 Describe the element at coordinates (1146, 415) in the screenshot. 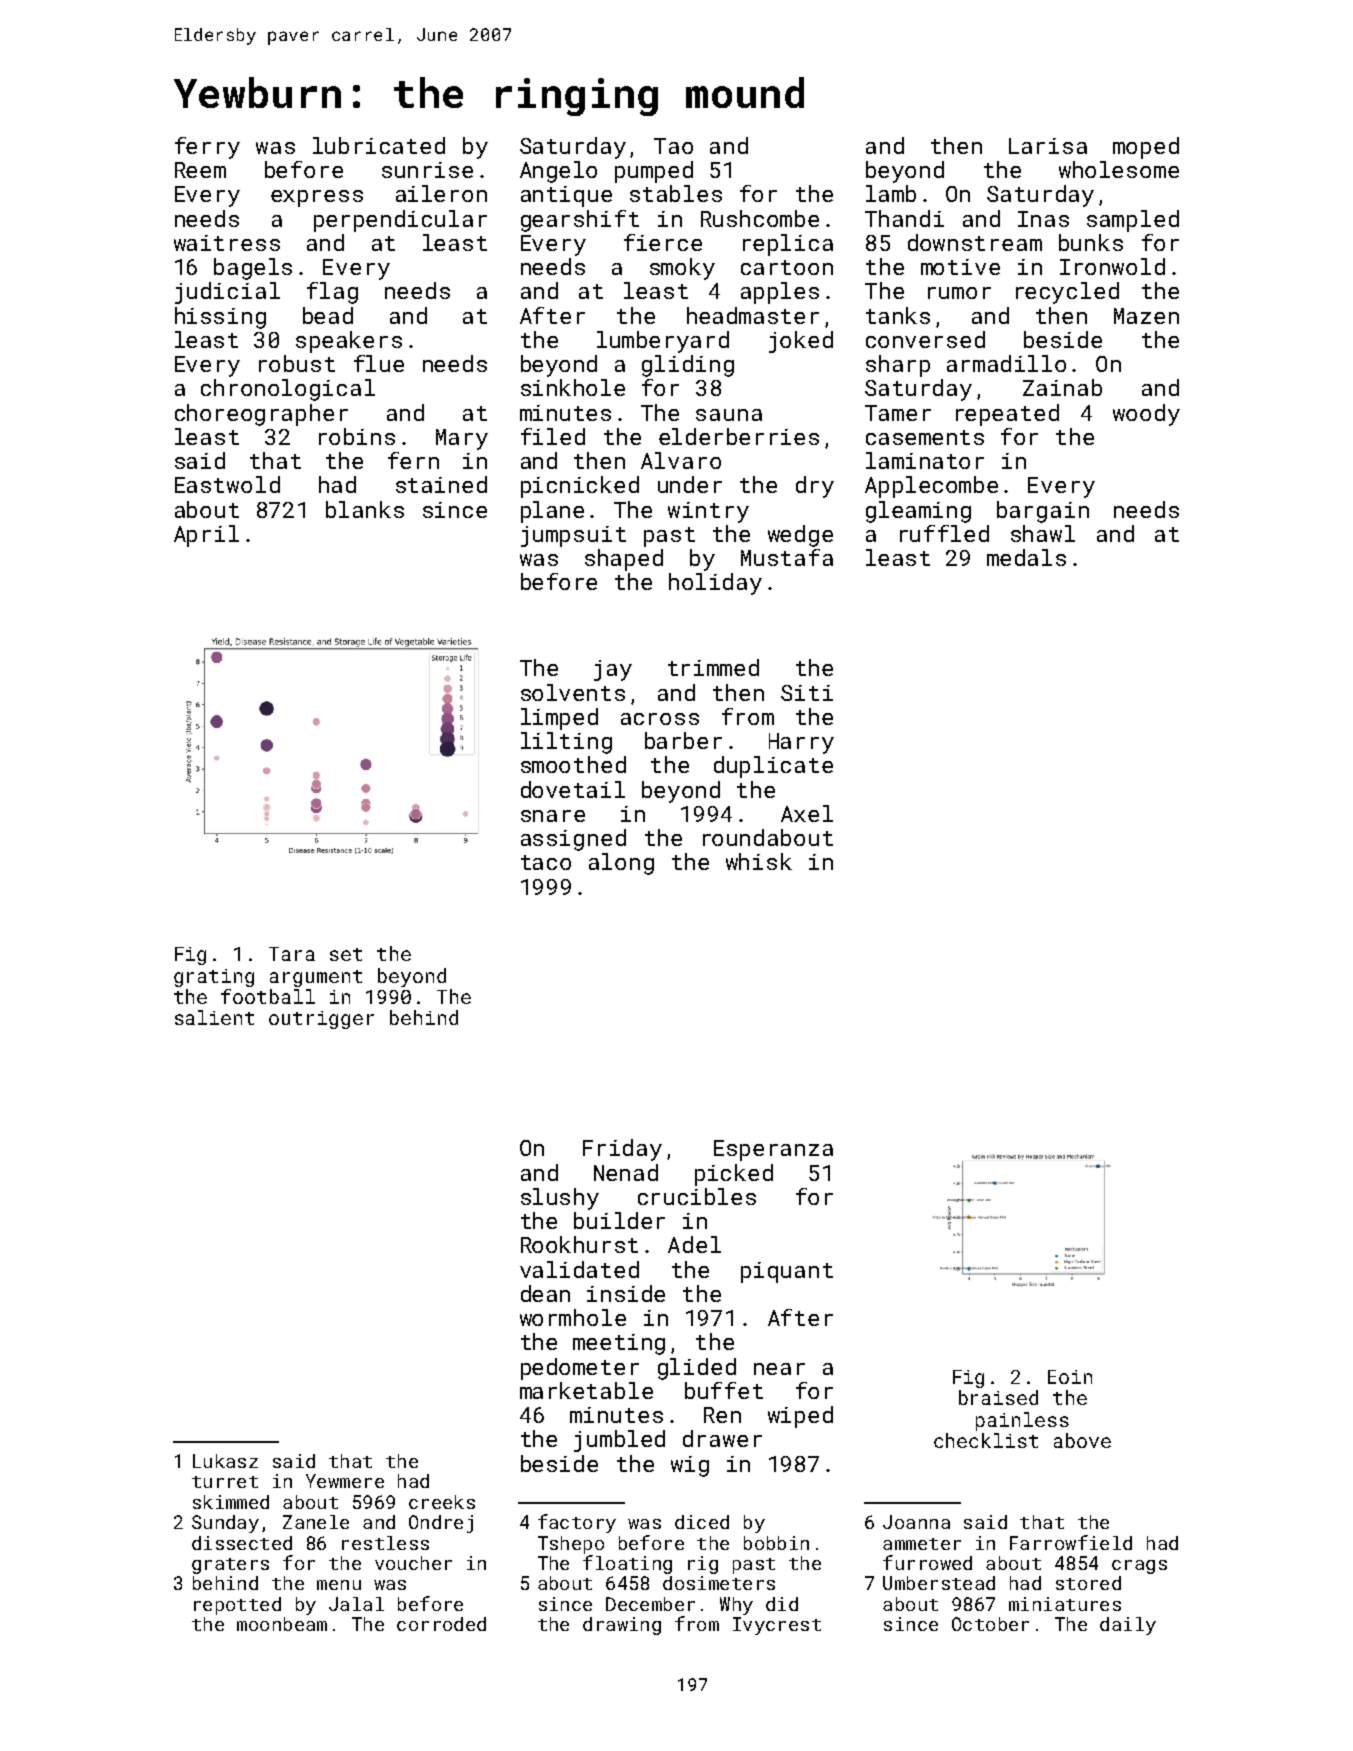

I see `woody` at that location.
